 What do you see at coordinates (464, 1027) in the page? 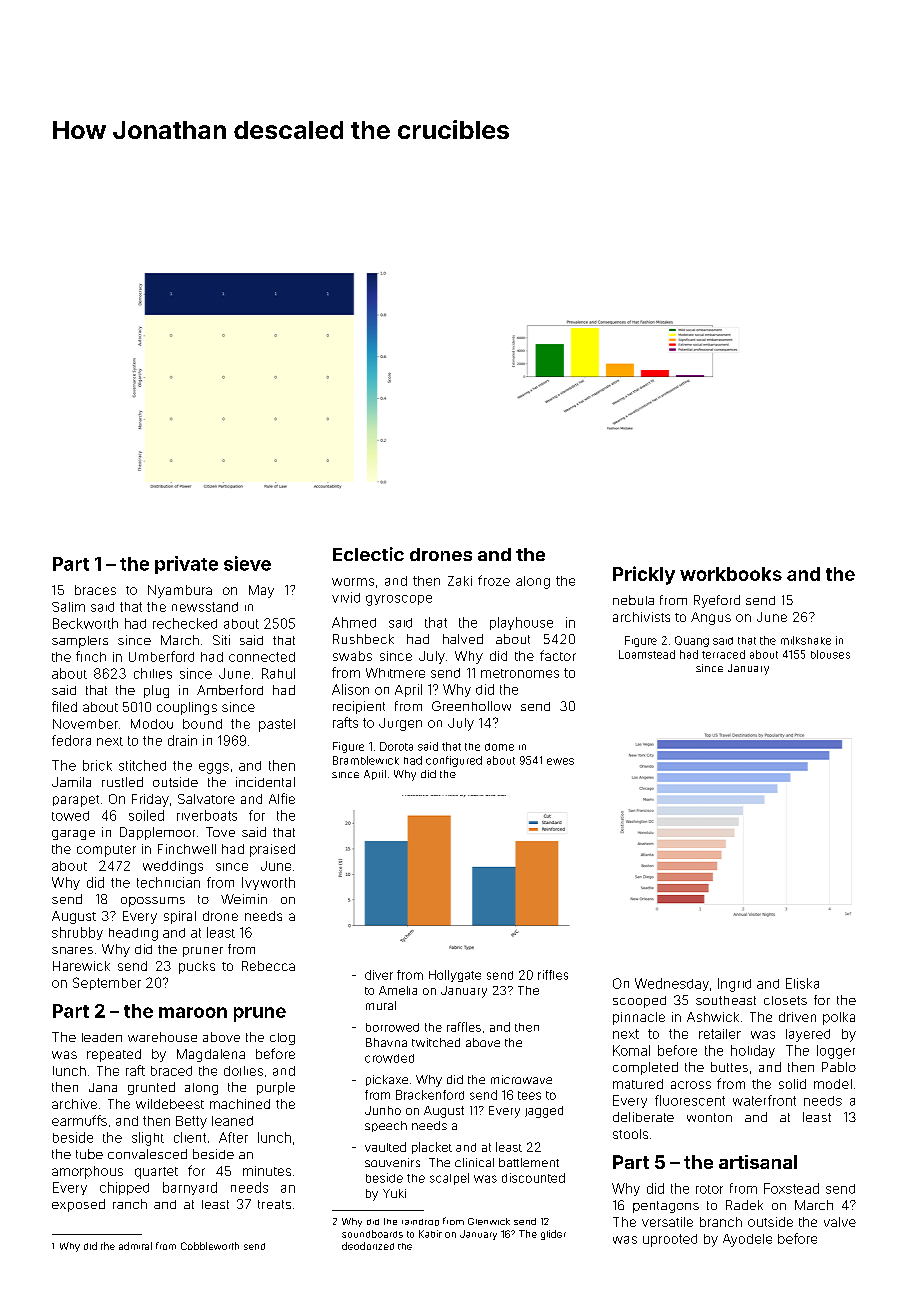
I see `raffles` at bounding box center [464, 1027].
